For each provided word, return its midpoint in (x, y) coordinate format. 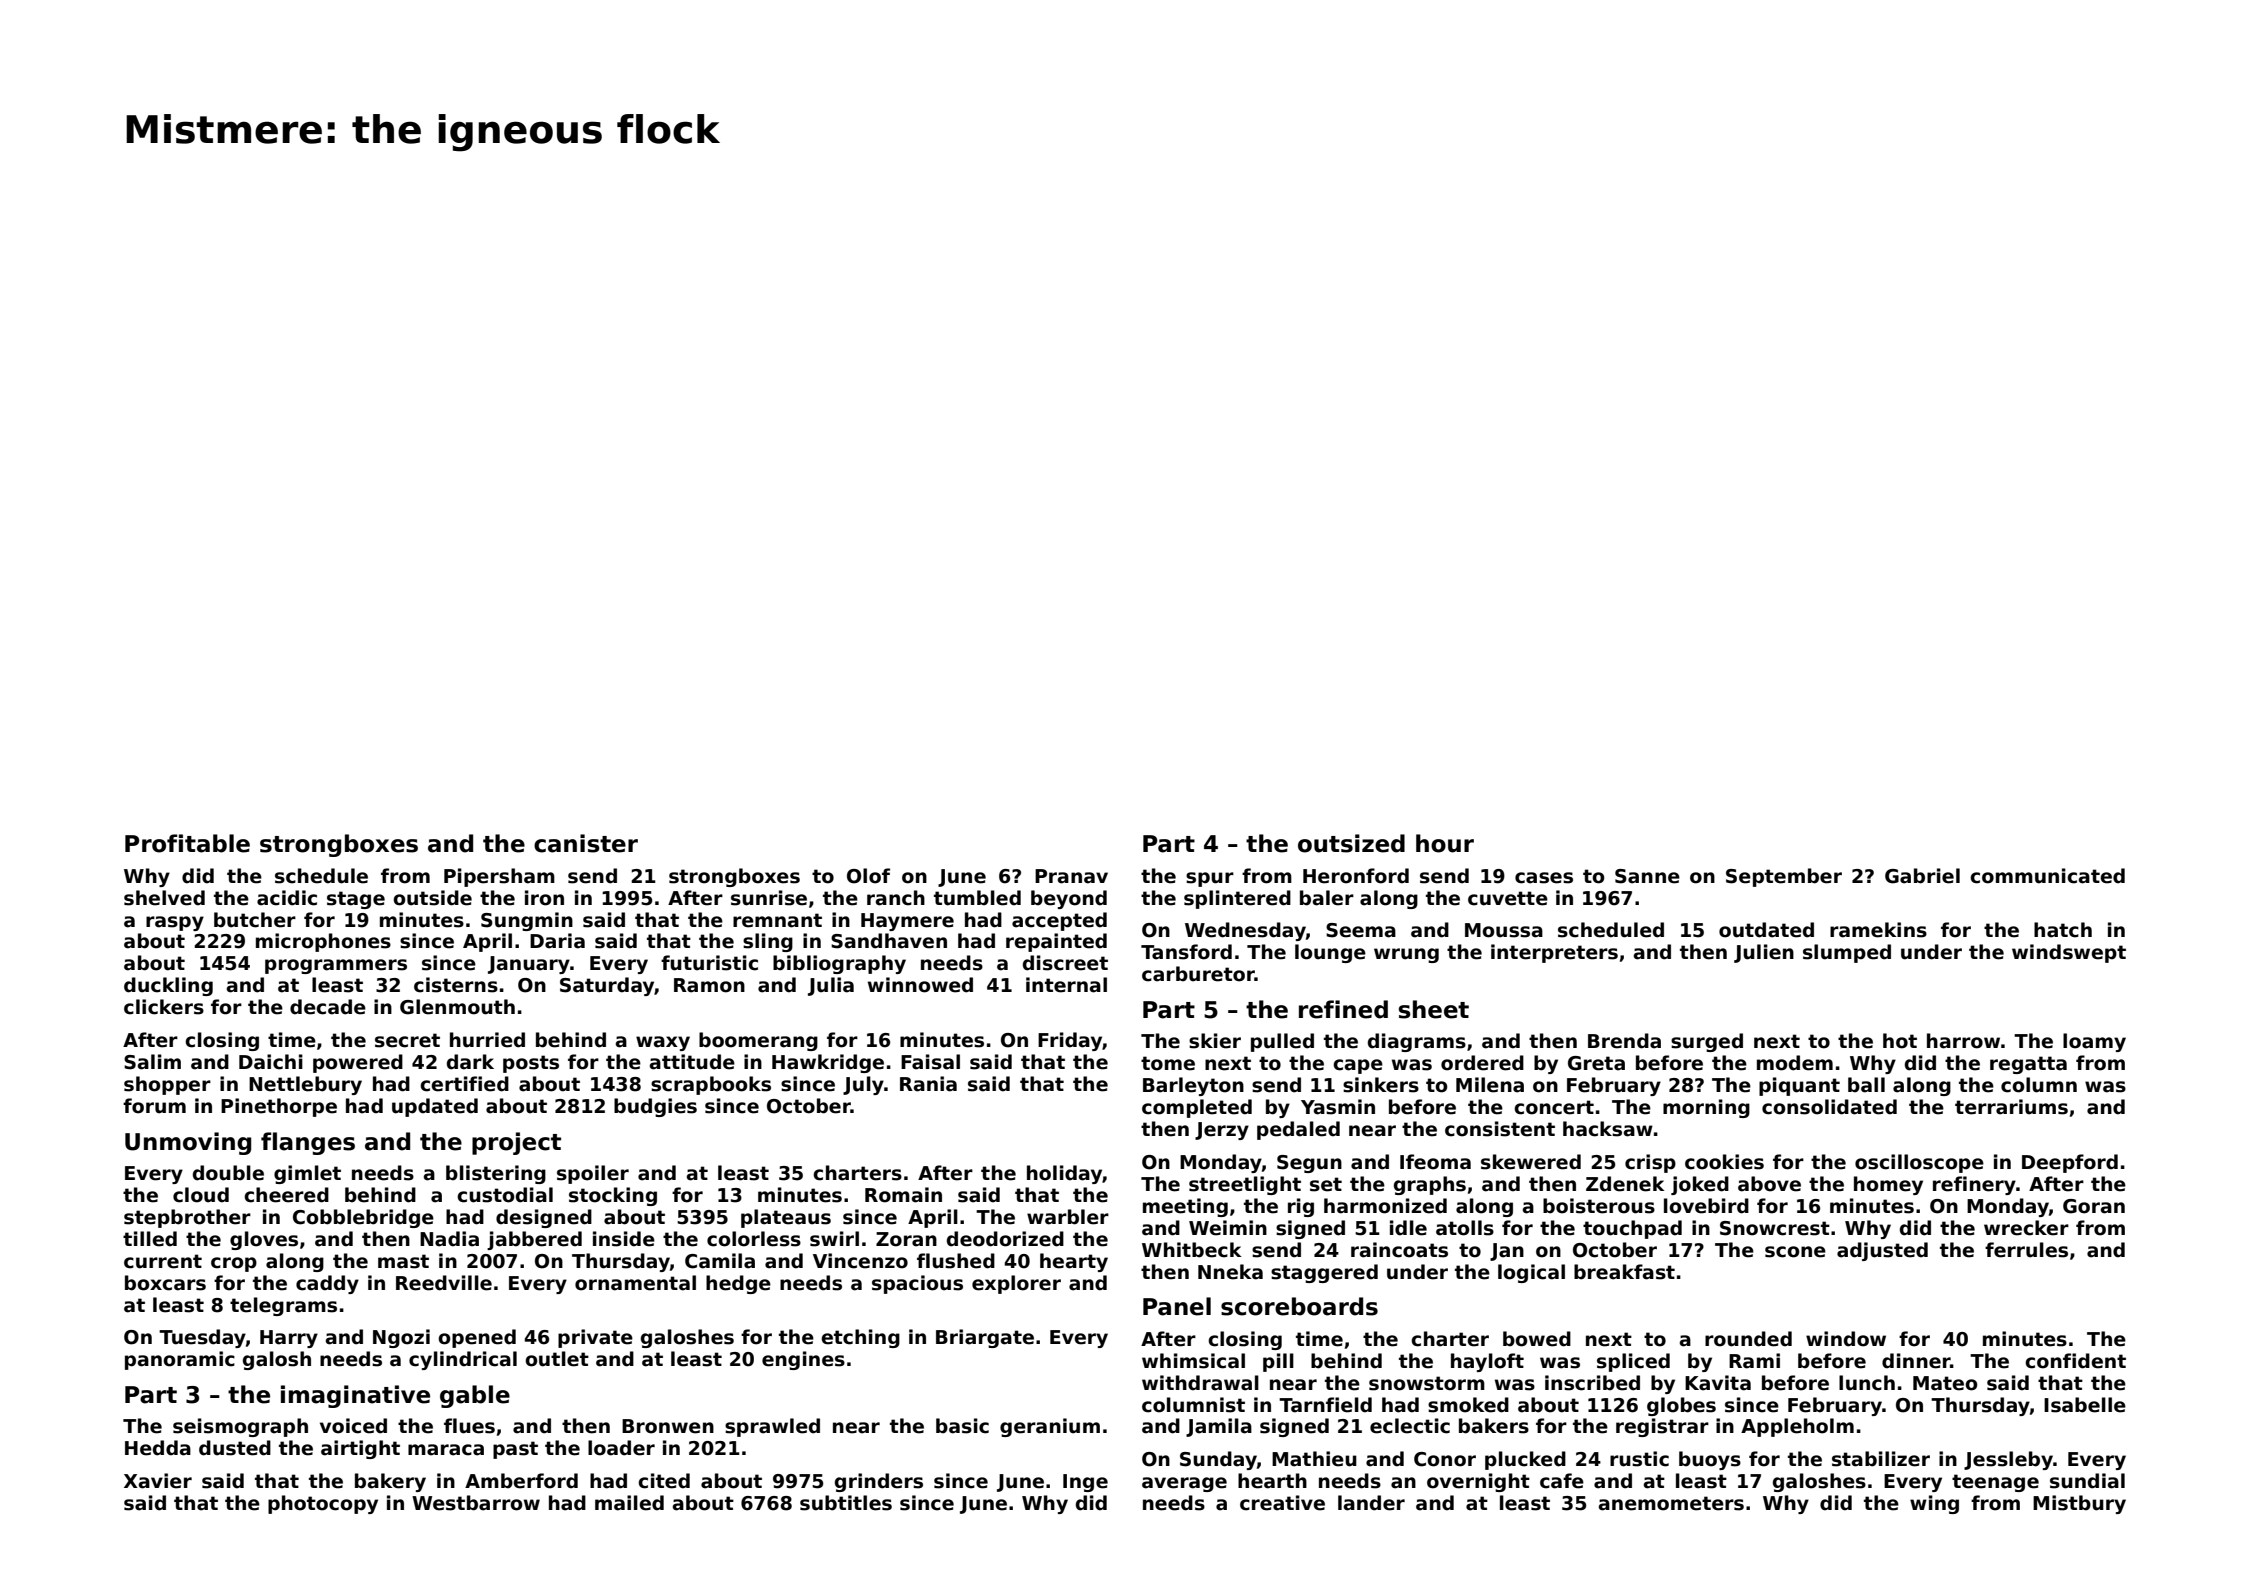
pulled (1282, 1042)
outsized (1351, 843)
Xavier (158, 1481)
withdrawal (1200, 1383)
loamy (2094, 1042)
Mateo (1945, 1383)
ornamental (635, 1283)
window (1846, 1339)
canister (586, 843)
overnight (1478, 1482)
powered (358, 1063)
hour (1445, 843)
